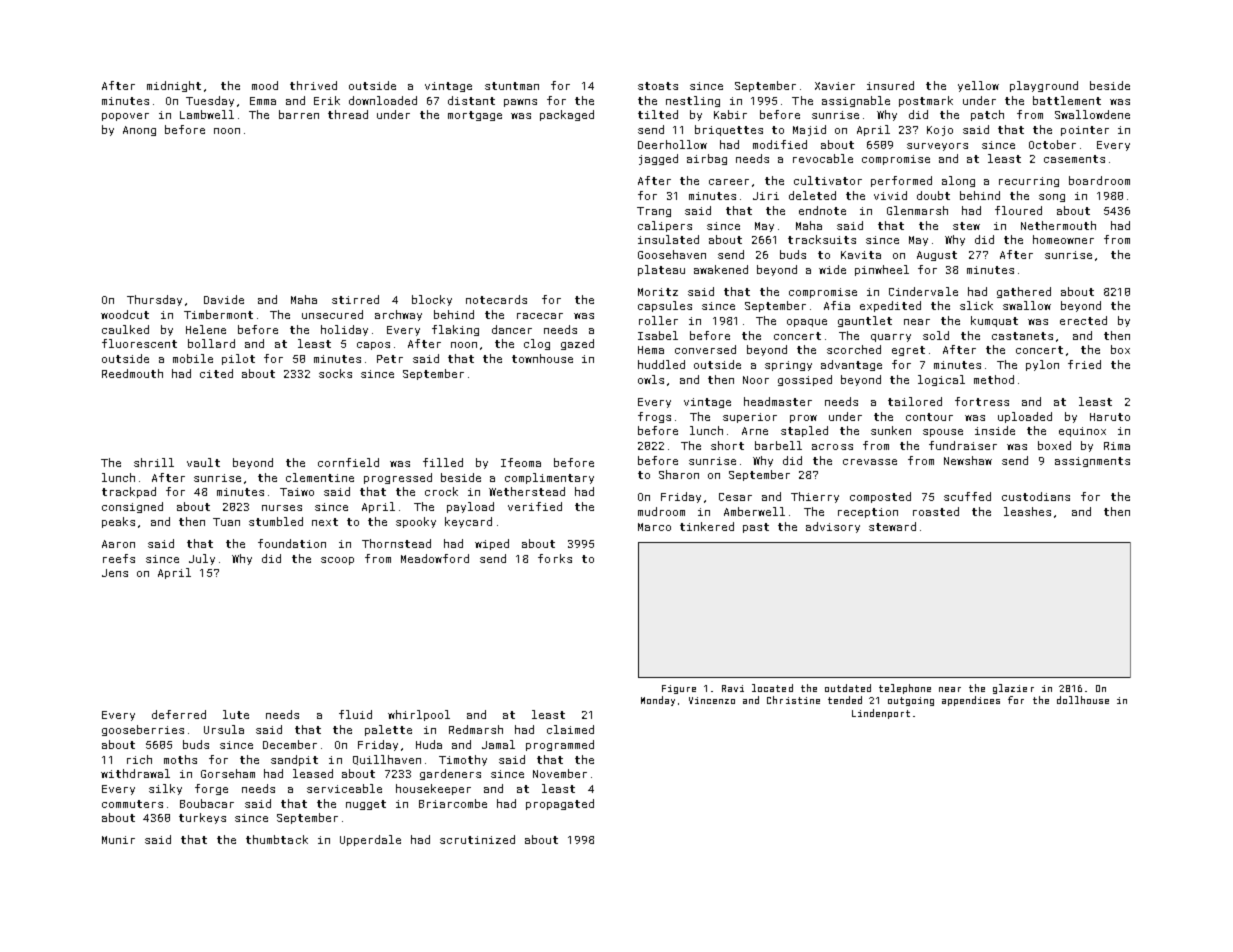 This screenshot has width=1233, height=952. Describe the element at coordinates (1083, 700) in the screenshot. I see `dollhouse` at that location.
